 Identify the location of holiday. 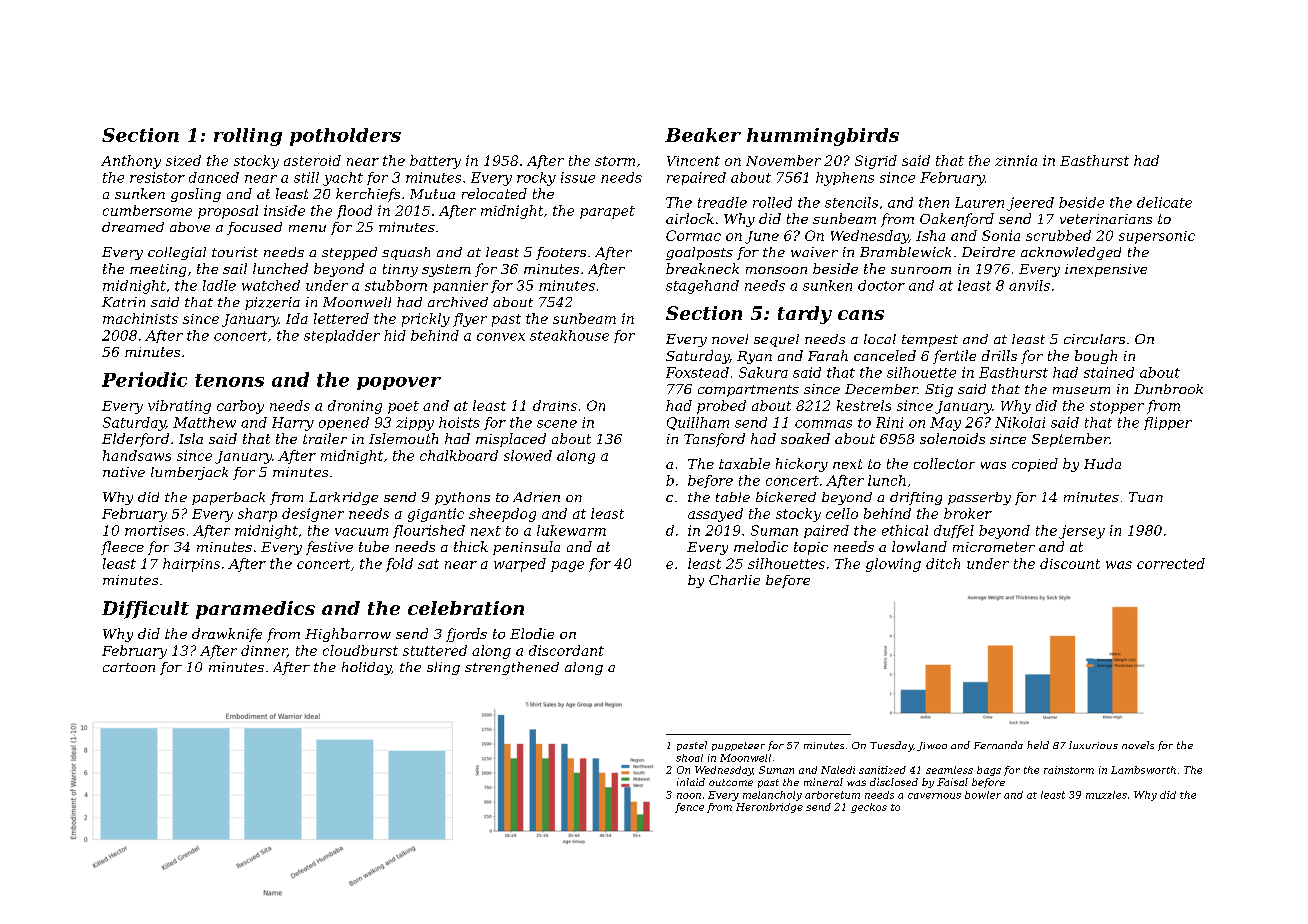
(366, 668).
